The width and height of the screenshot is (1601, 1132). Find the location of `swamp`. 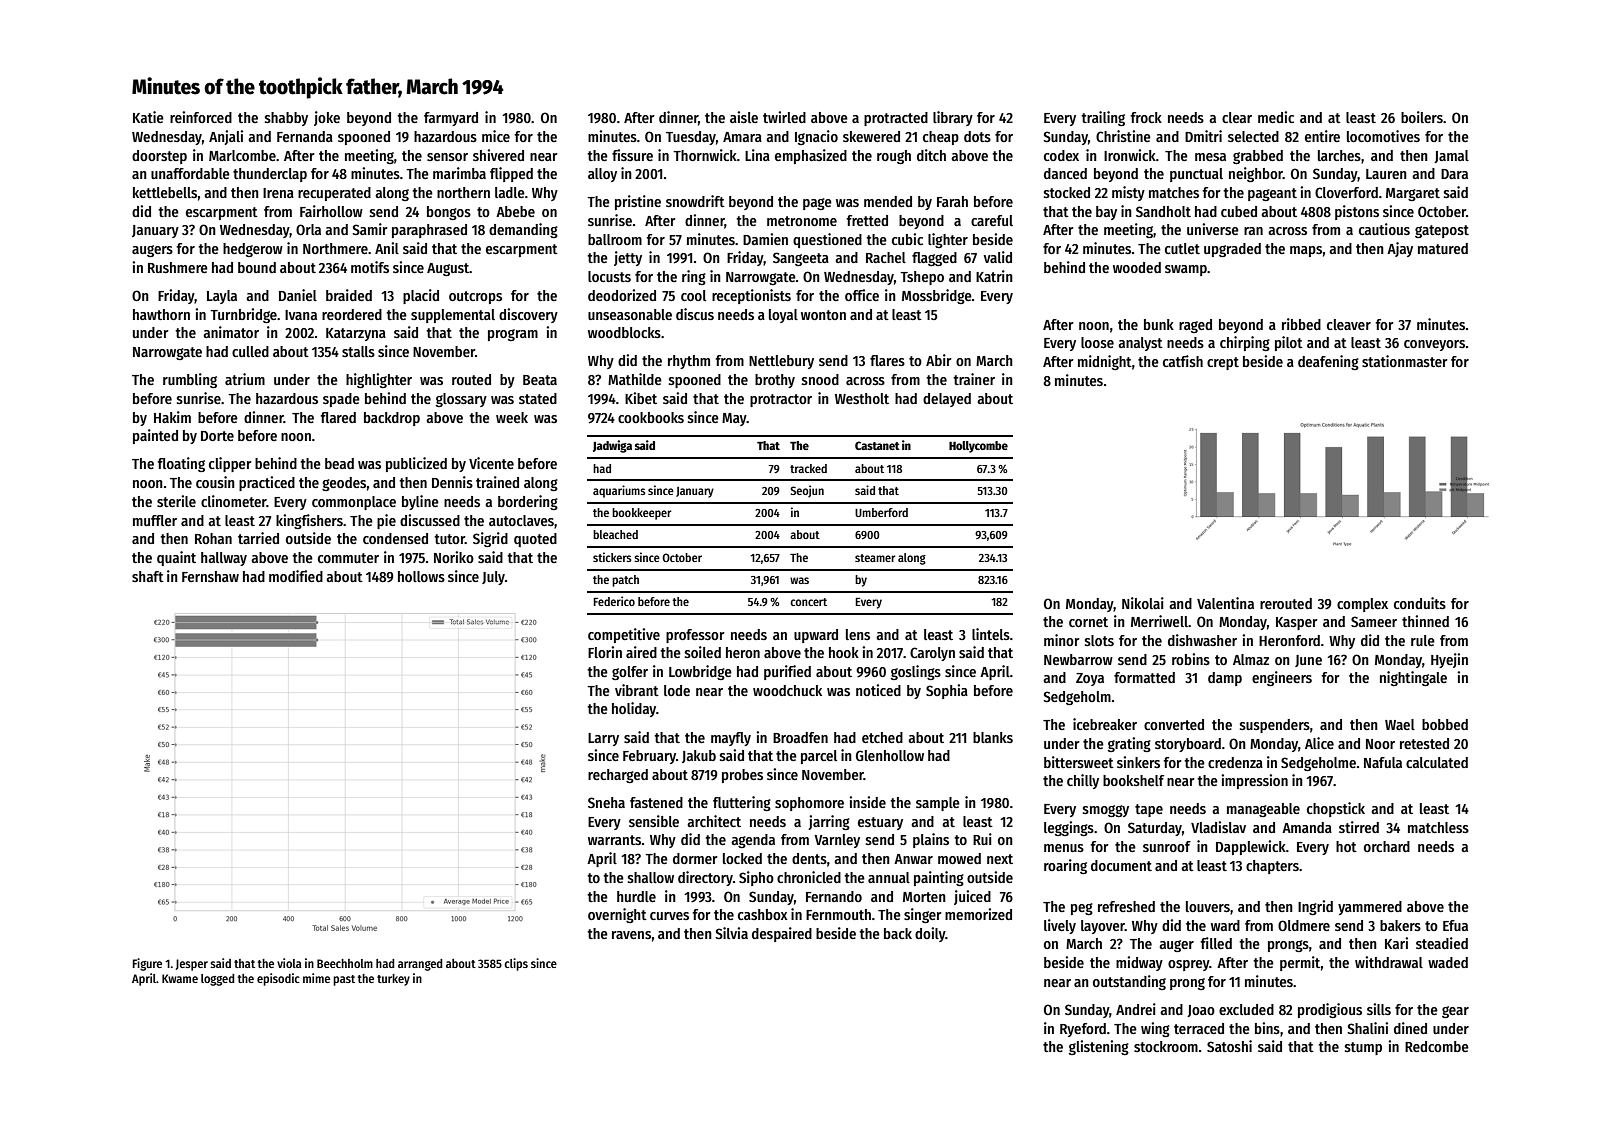

swamp is located at coordinates (1186, 270).
